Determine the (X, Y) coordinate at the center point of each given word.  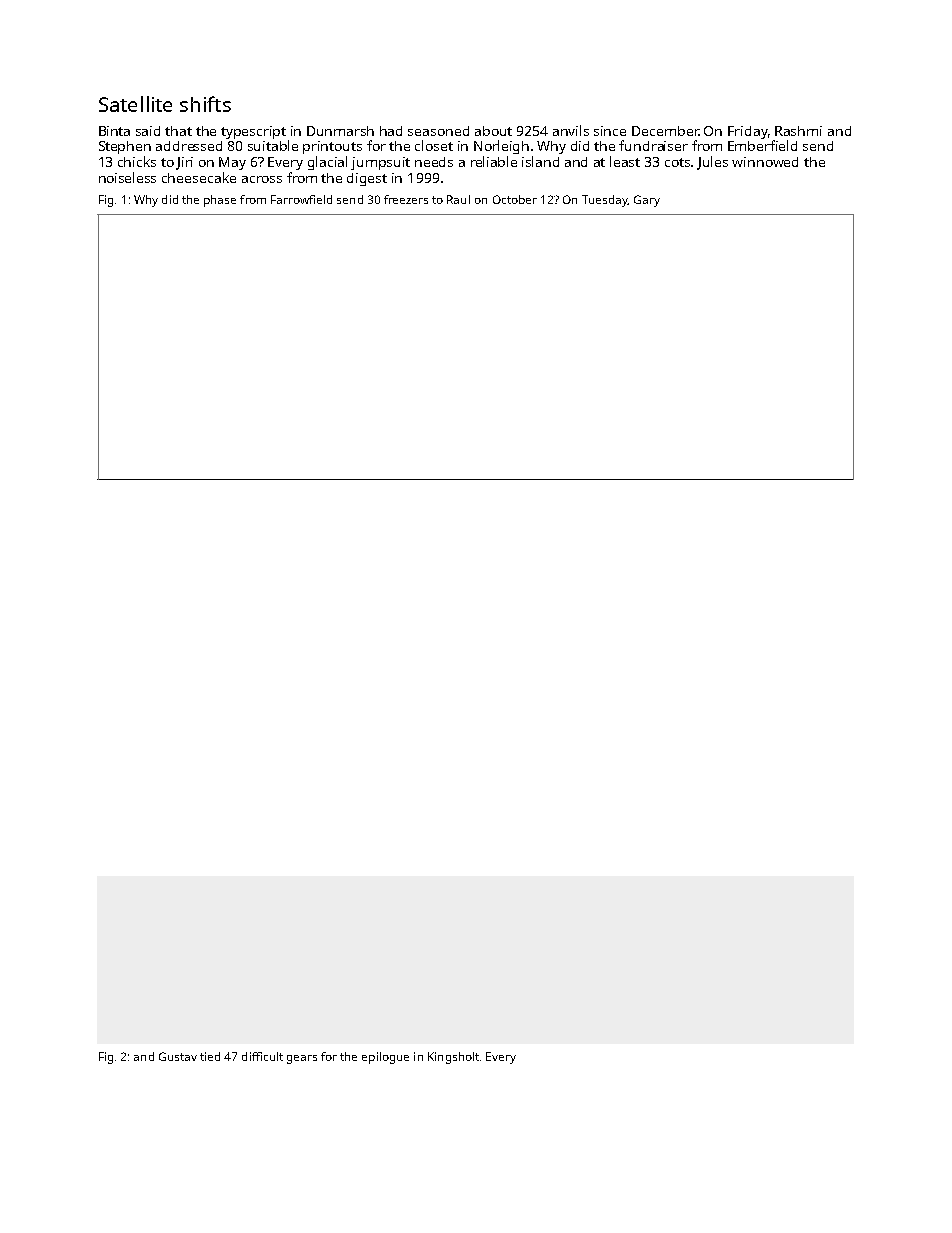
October (515, 199)
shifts (205, 104)
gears (302, 1059)
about (493, 131)
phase (220, 201)
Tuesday (605, 201)
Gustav (178, 1056)
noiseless (127, 177)
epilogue (385, 1058)
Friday (748, 132)
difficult (262, 1056)
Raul (458, 199)
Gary (647, 201)
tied (210, 1056)
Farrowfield (301, 199)
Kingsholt (453, 1058)
